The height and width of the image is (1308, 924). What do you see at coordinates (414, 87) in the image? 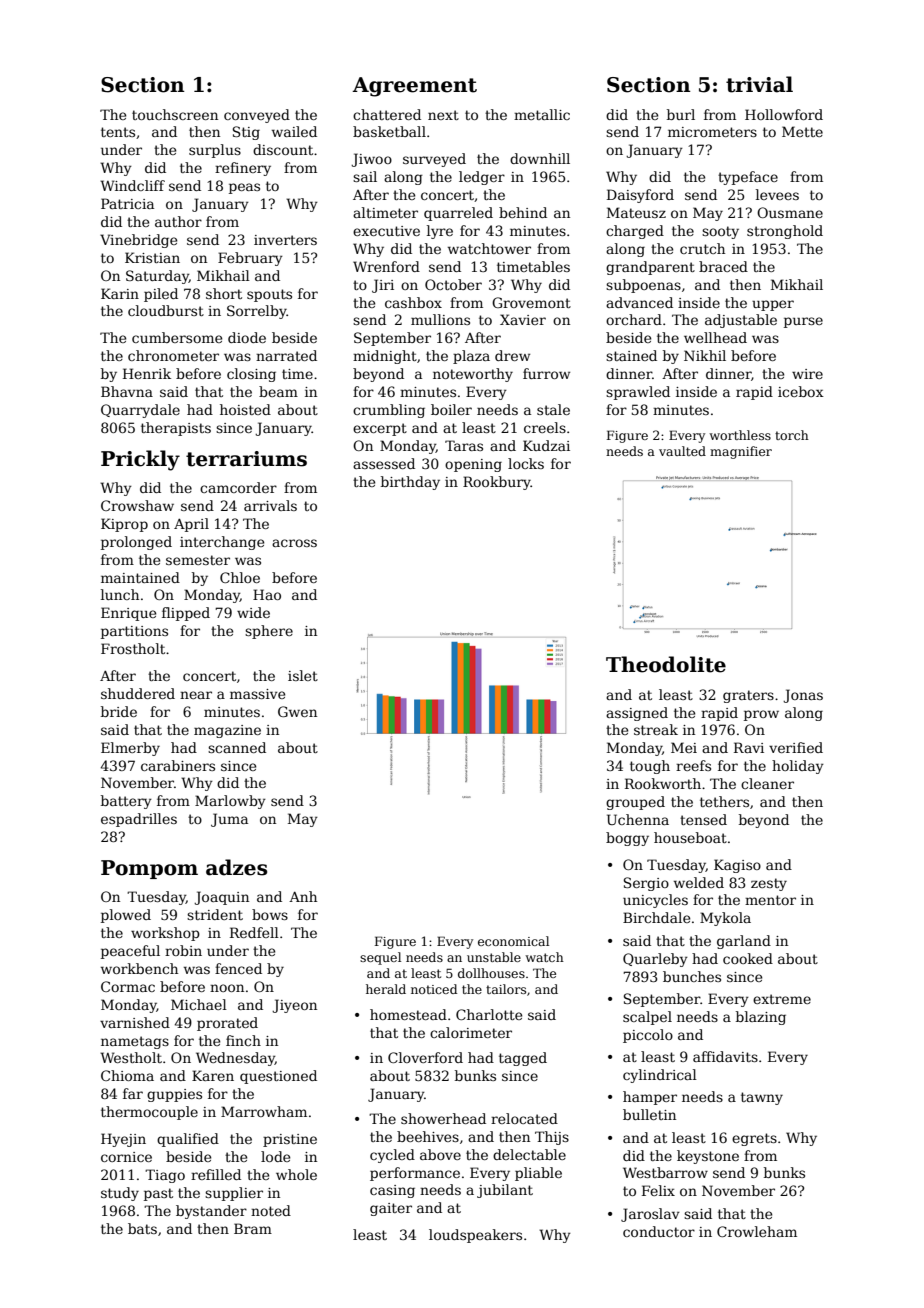
I see `Agreement` at bounding box center [414, 87].
